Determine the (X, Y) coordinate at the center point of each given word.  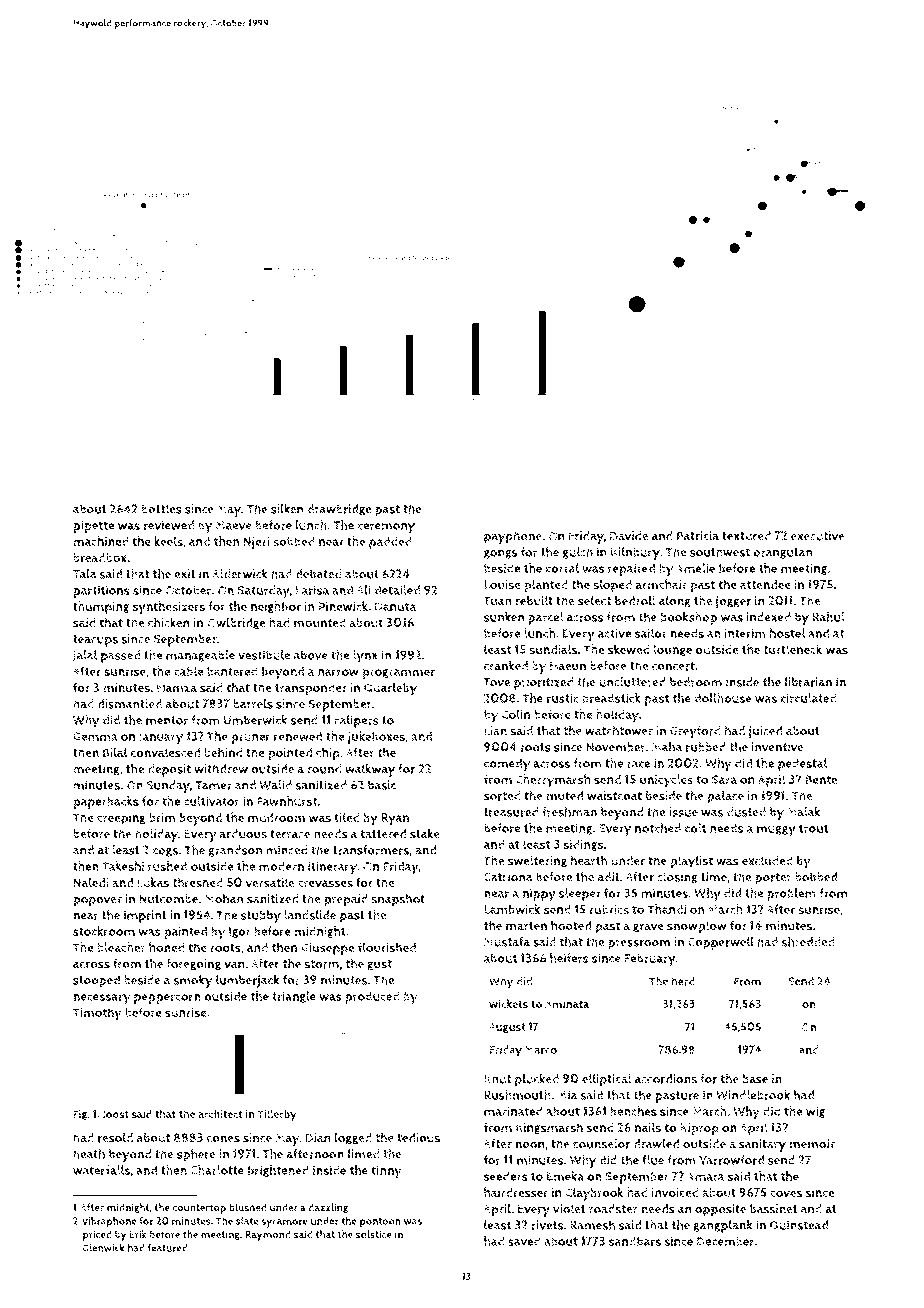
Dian (318, 1138)
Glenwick (103, 1247)
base (755, 1079)
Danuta (396, 607)
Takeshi (123, 866)
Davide (629, 536)
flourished (387, 947)
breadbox (100, 558)
